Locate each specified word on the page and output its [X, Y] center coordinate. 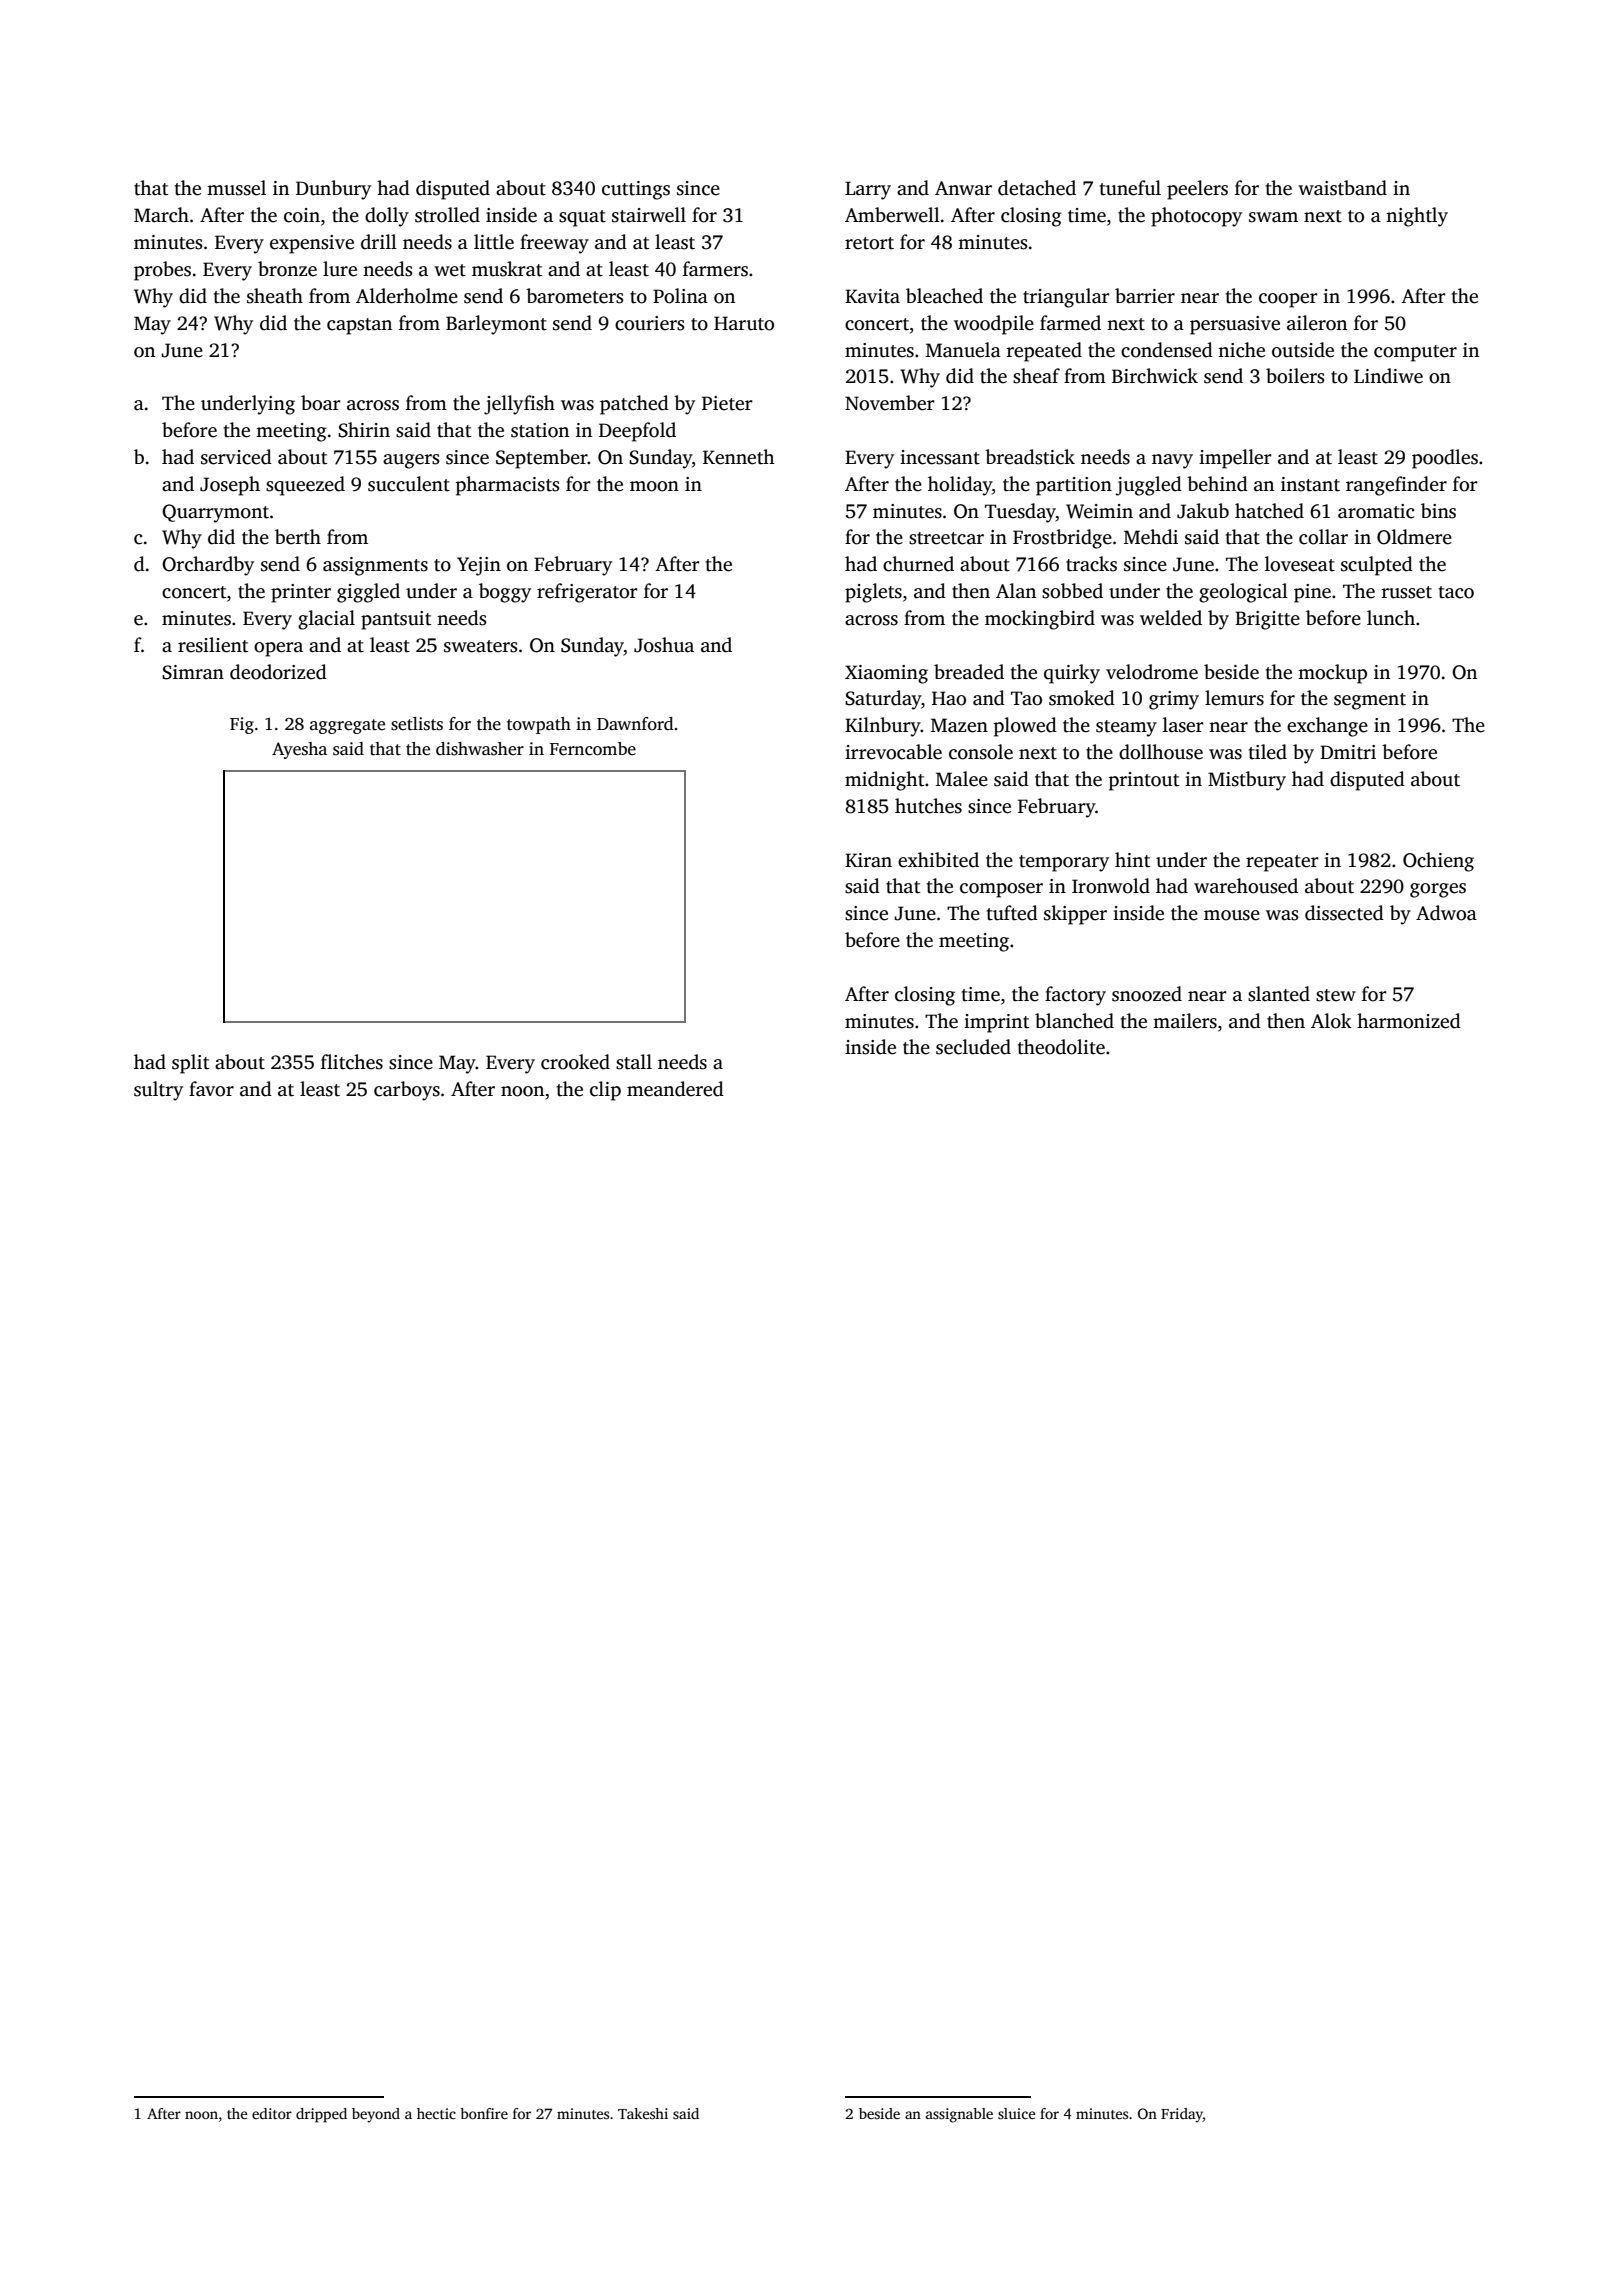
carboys [407, 1091]
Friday [1182, 2115]
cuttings [636, 190]
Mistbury [1247, 781]
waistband [1342, 188]
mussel [236, 188]
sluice [1017, 2113]
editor [272, 2113]
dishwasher [480, 749]
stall [634, 1062]
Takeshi [643, 2113]
